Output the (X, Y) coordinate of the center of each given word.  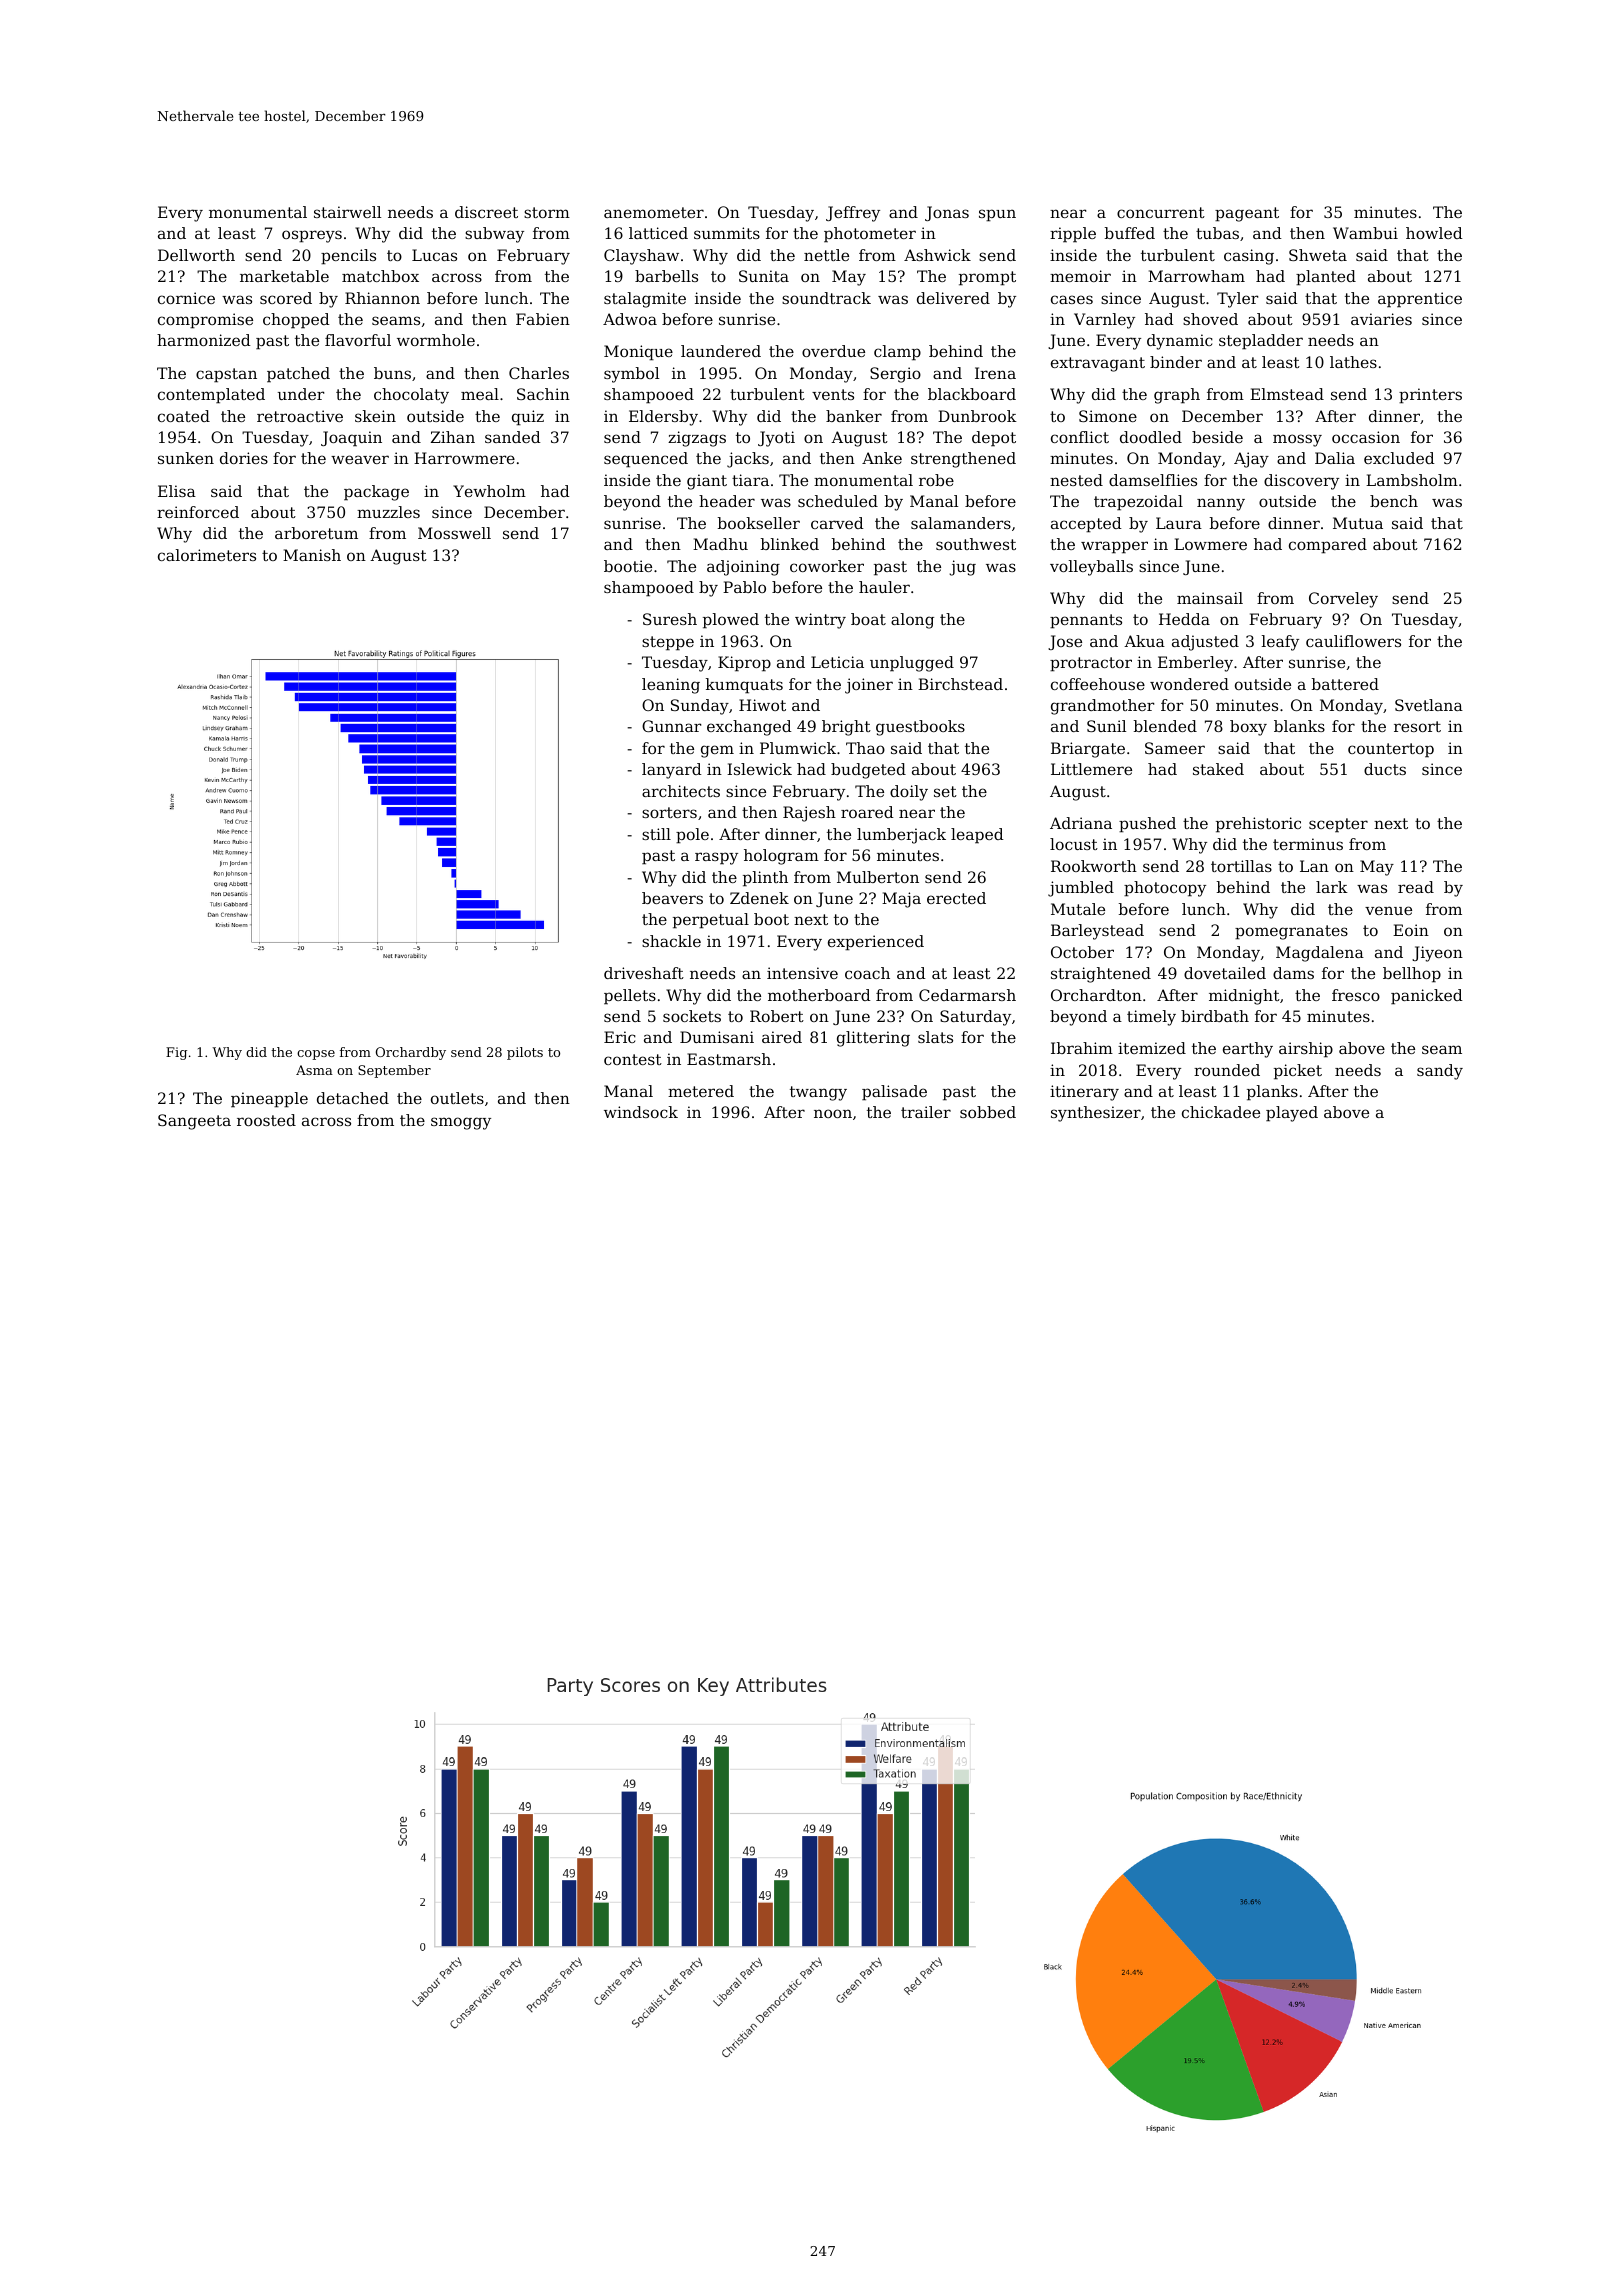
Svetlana (1429, 705)
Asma (314, 1070)
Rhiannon (382, 298)
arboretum (316, 533)
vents (833, 394)
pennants (1086, 621)
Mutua (1358, 523)
